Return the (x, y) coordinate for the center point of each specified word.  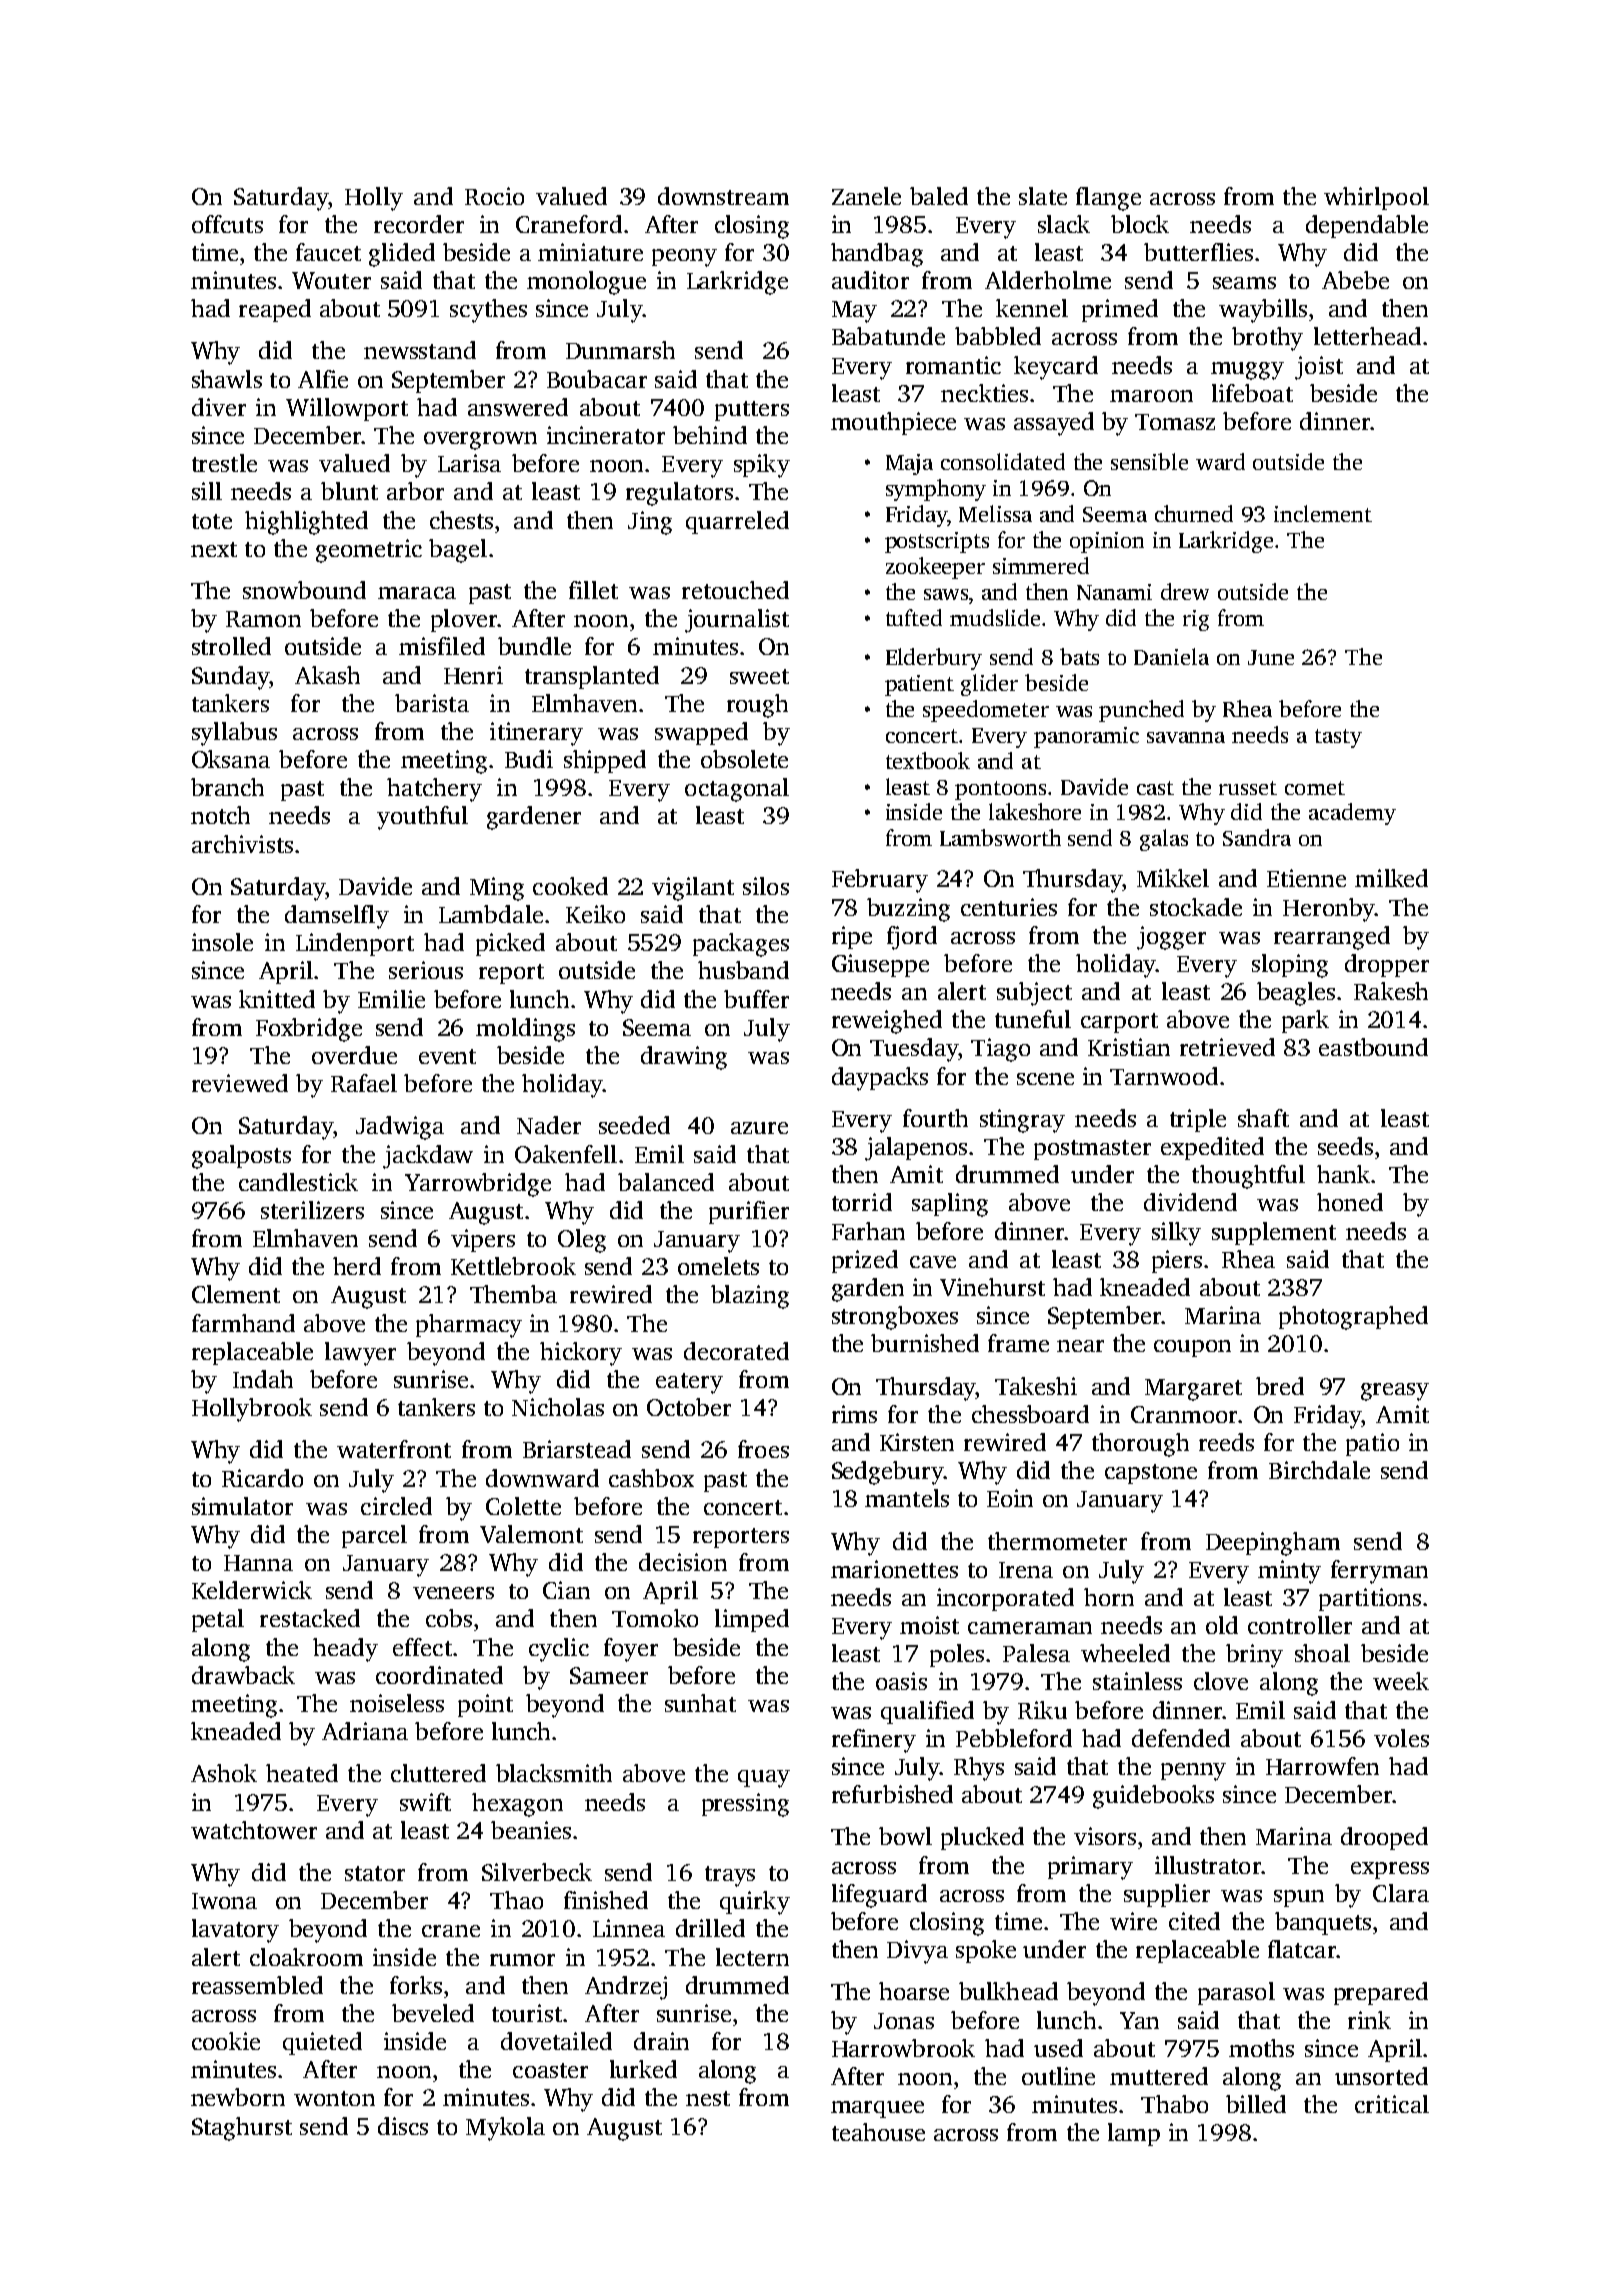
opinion (1107, 542)
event (447, 1056)
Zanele (866, 196)
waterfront (394, 1449)
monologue (586, 283)
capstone (1151, 1474)
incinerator (606, 435)
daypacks (880, 1079)
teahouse (878, 2132)
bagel (458, 551)
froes (763, 1449)
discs (403, 2126)
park (1305, 1021)
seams (1244, 283)
